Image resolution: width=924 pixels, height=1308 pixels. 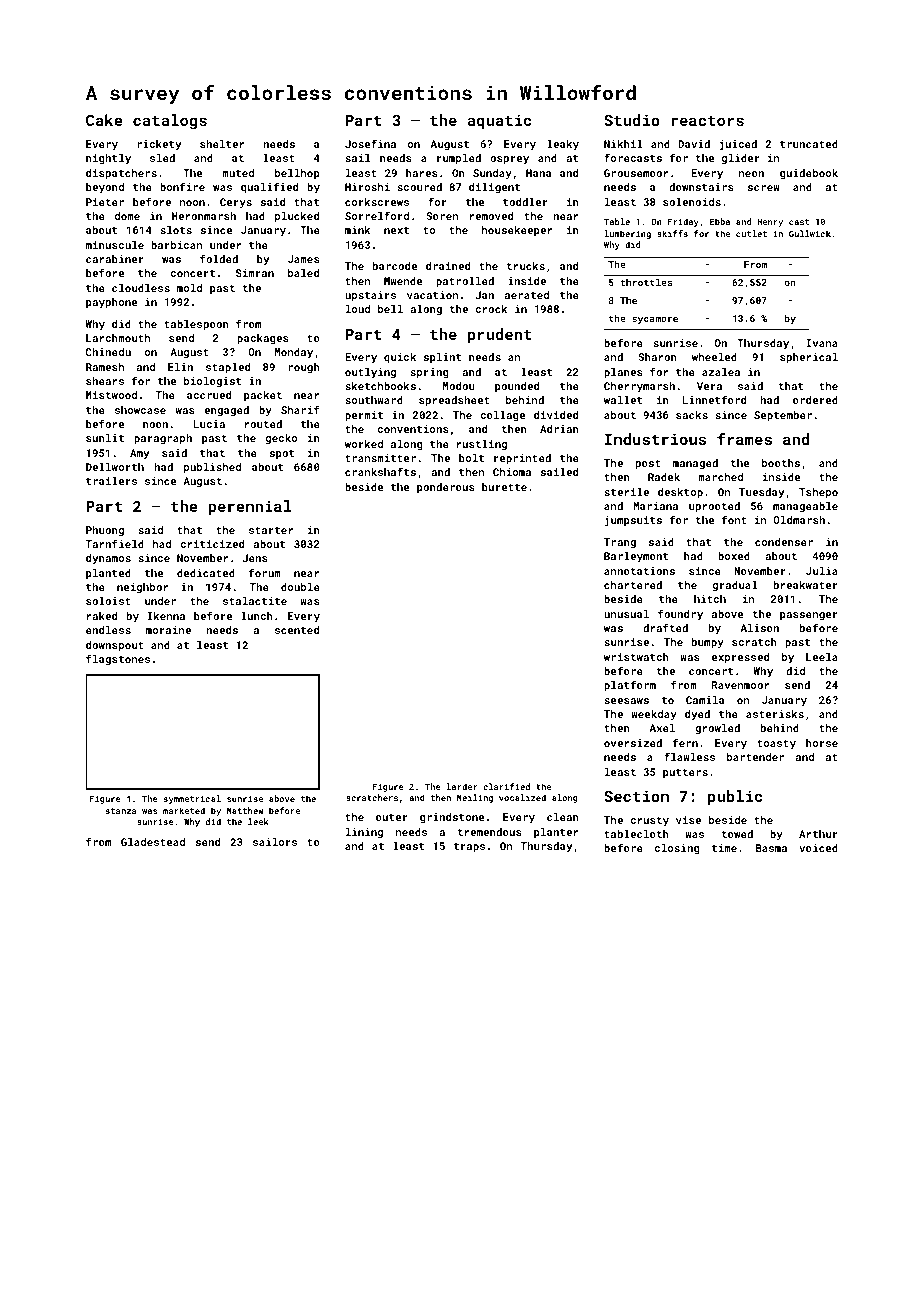 I want to click on Matthew, so click(x=245, y=810).
